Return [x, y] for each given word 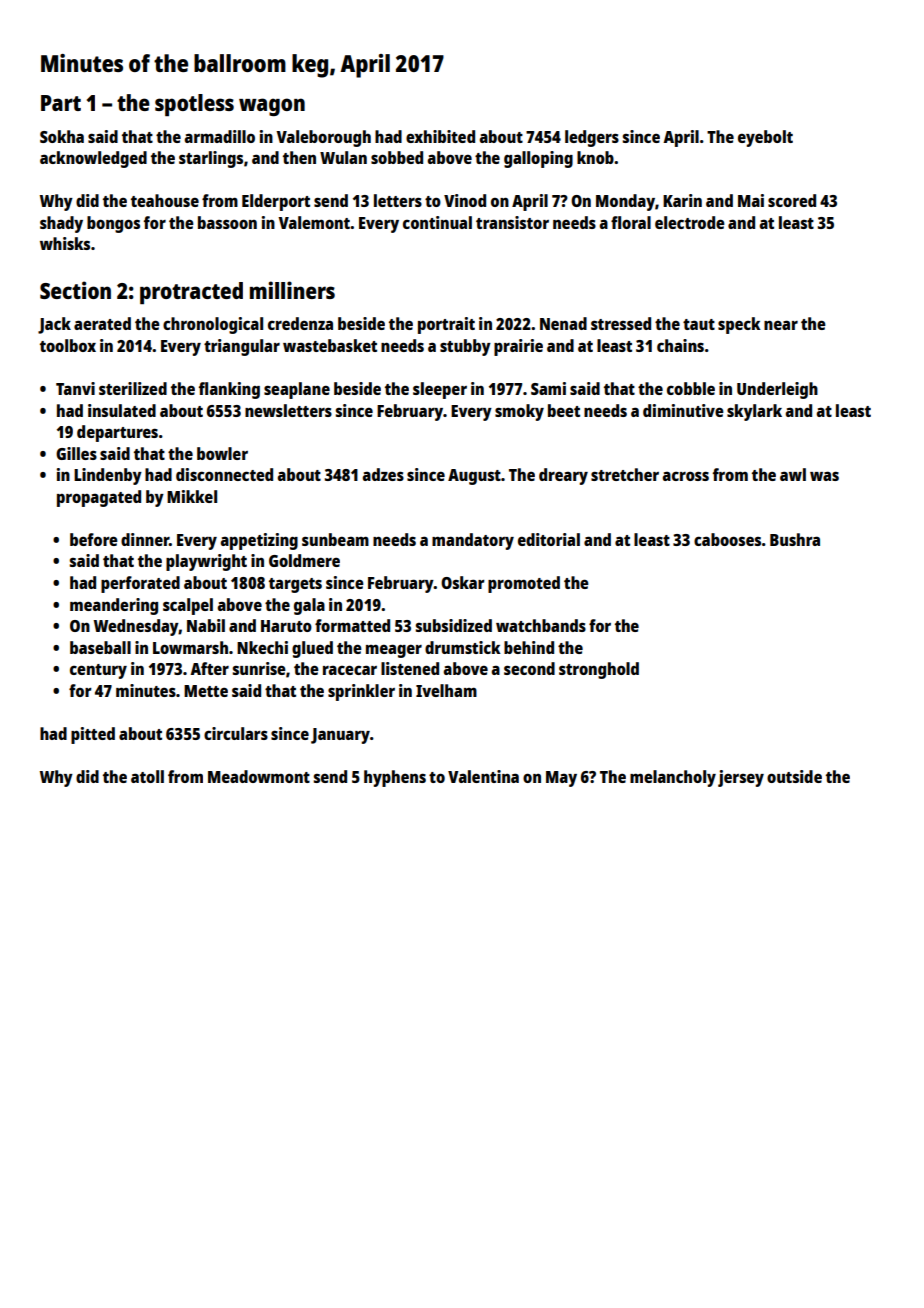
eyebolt [765, 138]
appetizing [259, 541]
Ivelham [446, 690]
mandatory [473, 541]
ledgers [592, 138]
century [98, 671]
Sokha [62, 136]
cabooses [727, 539]
